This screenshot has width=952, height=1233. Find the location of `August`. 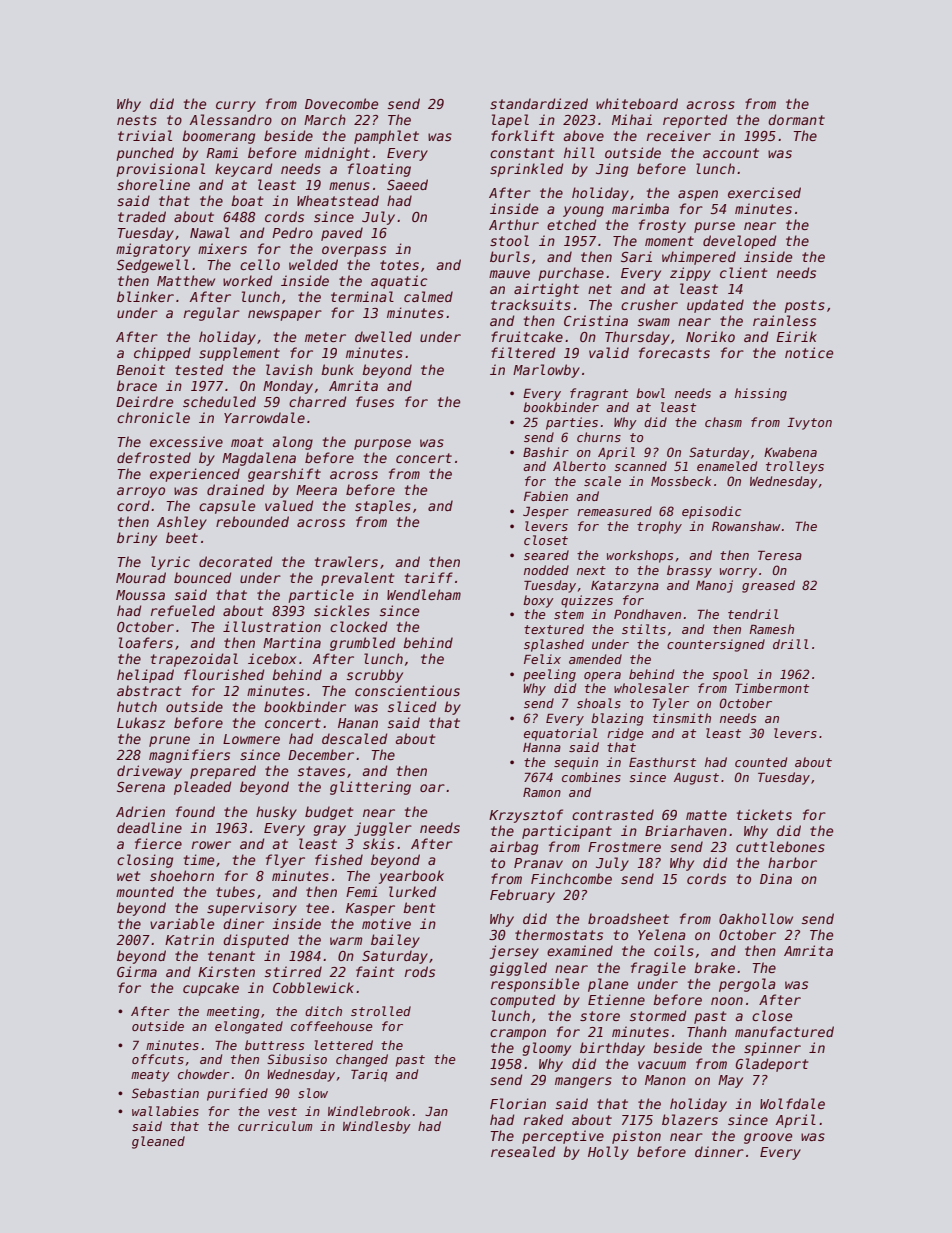

August is located at coordinates (696, 779).
